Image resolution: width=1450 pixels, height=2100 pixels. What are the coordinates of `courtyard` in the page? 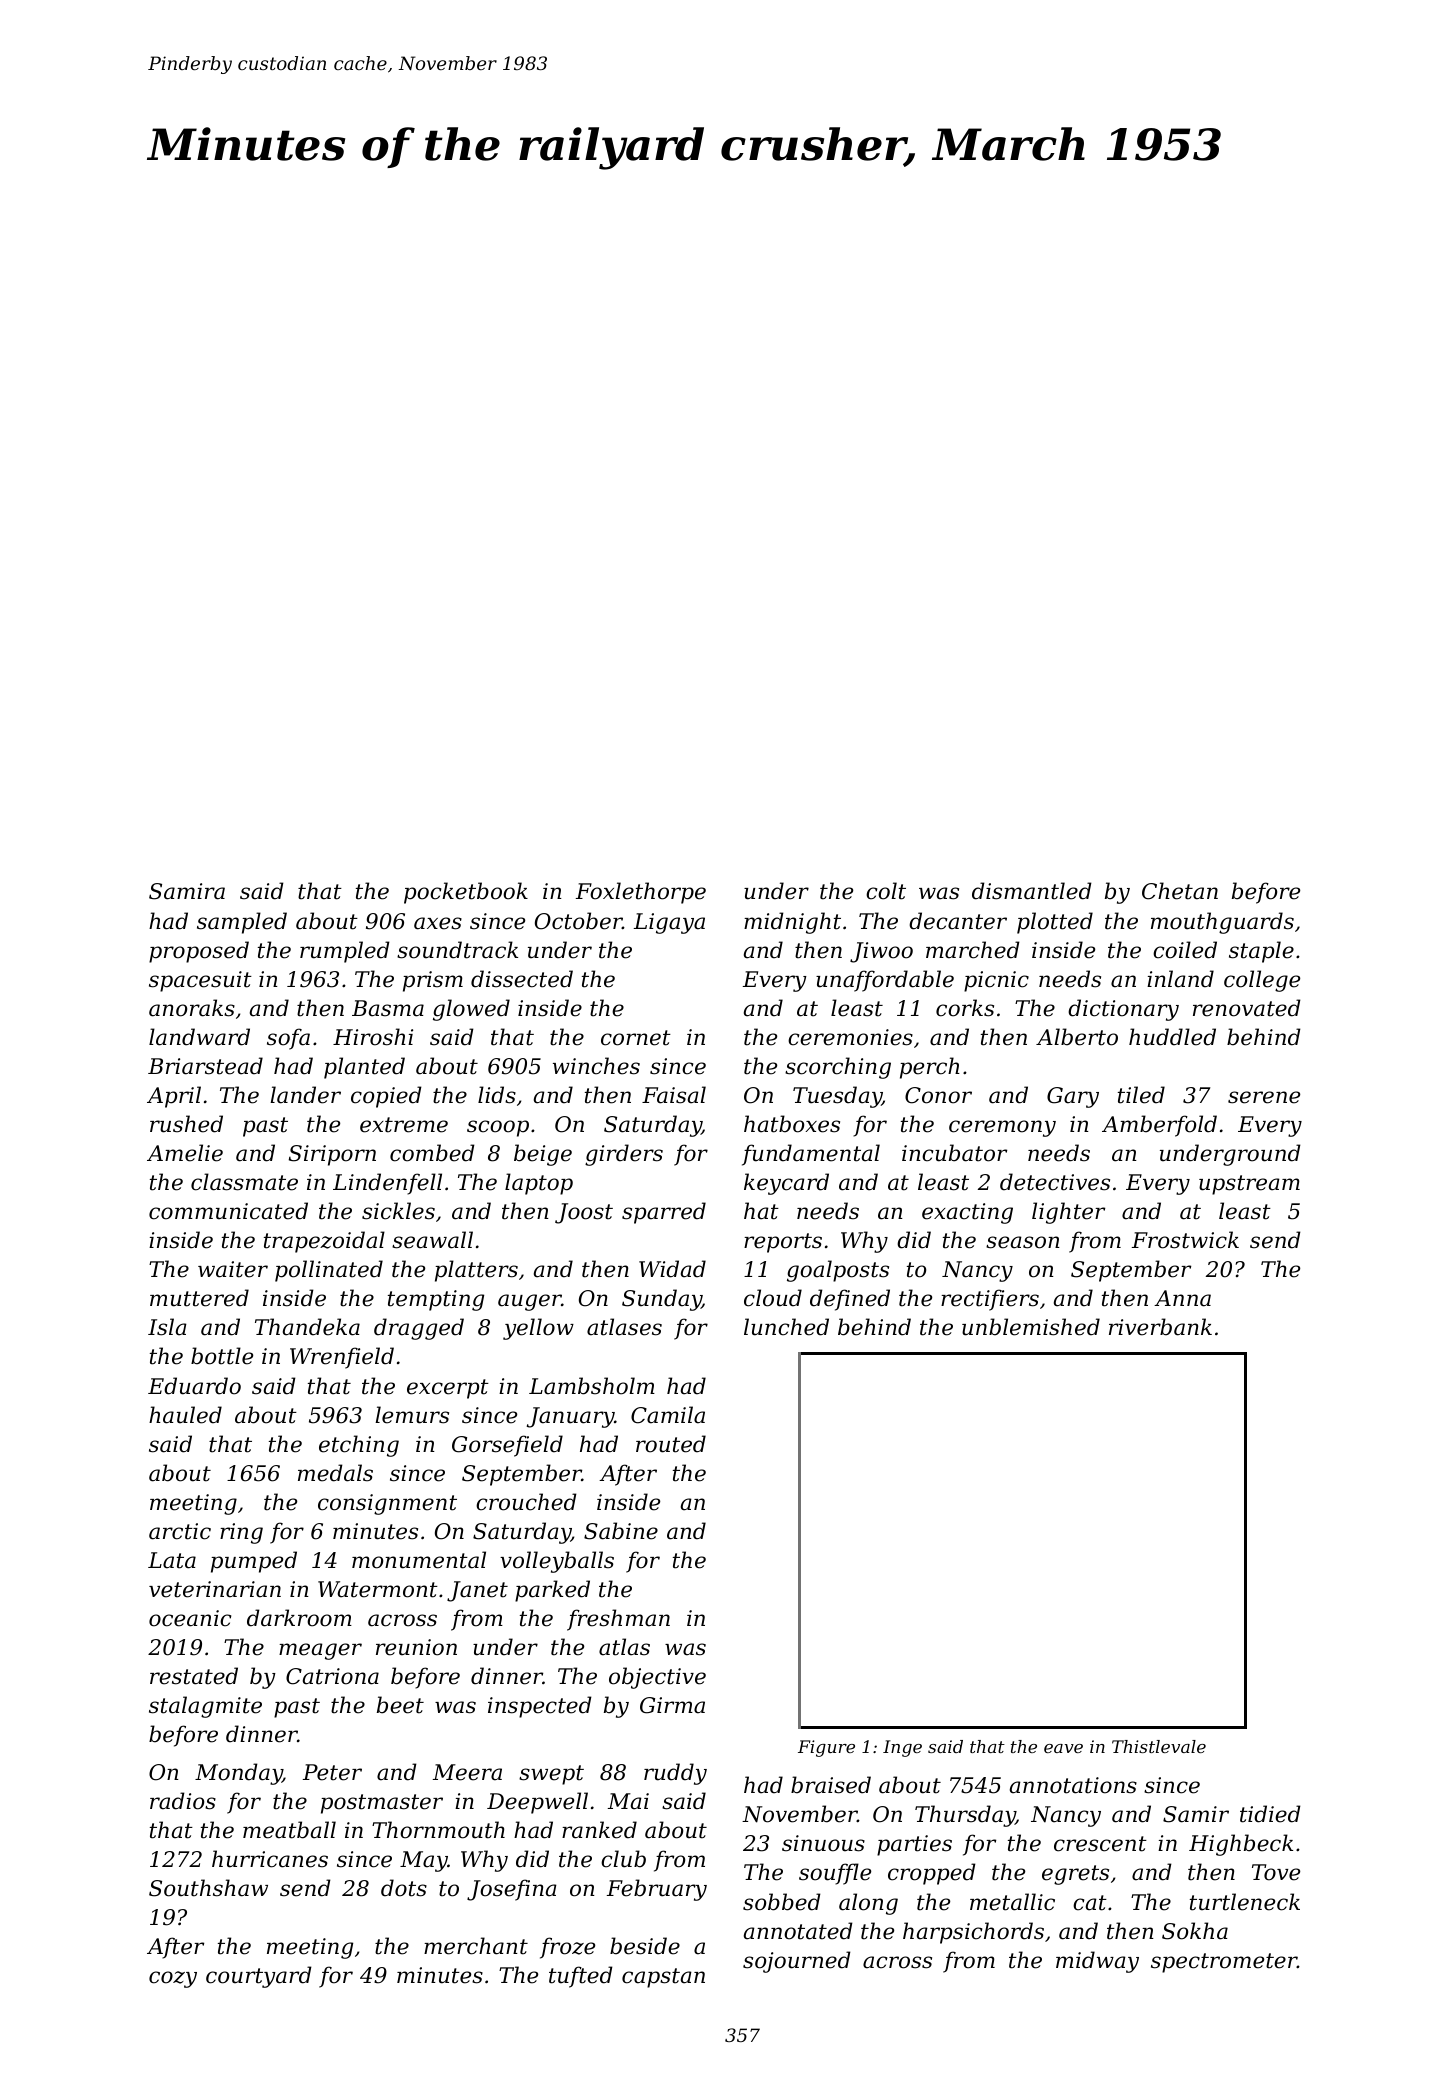 It's located at (259, 1977).
